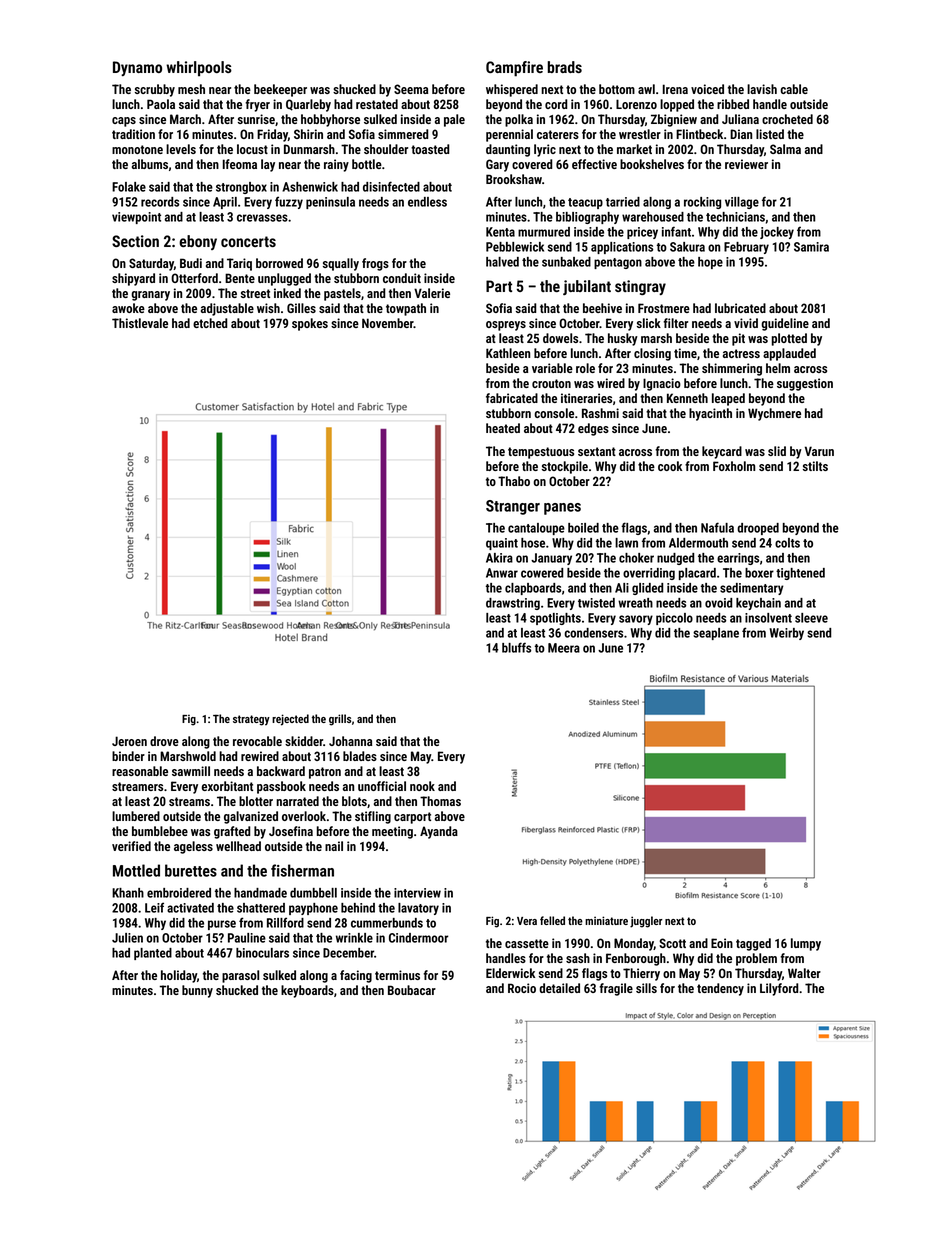 The image size is (952, 1233). I want to click on brads, so click(565, 67).
